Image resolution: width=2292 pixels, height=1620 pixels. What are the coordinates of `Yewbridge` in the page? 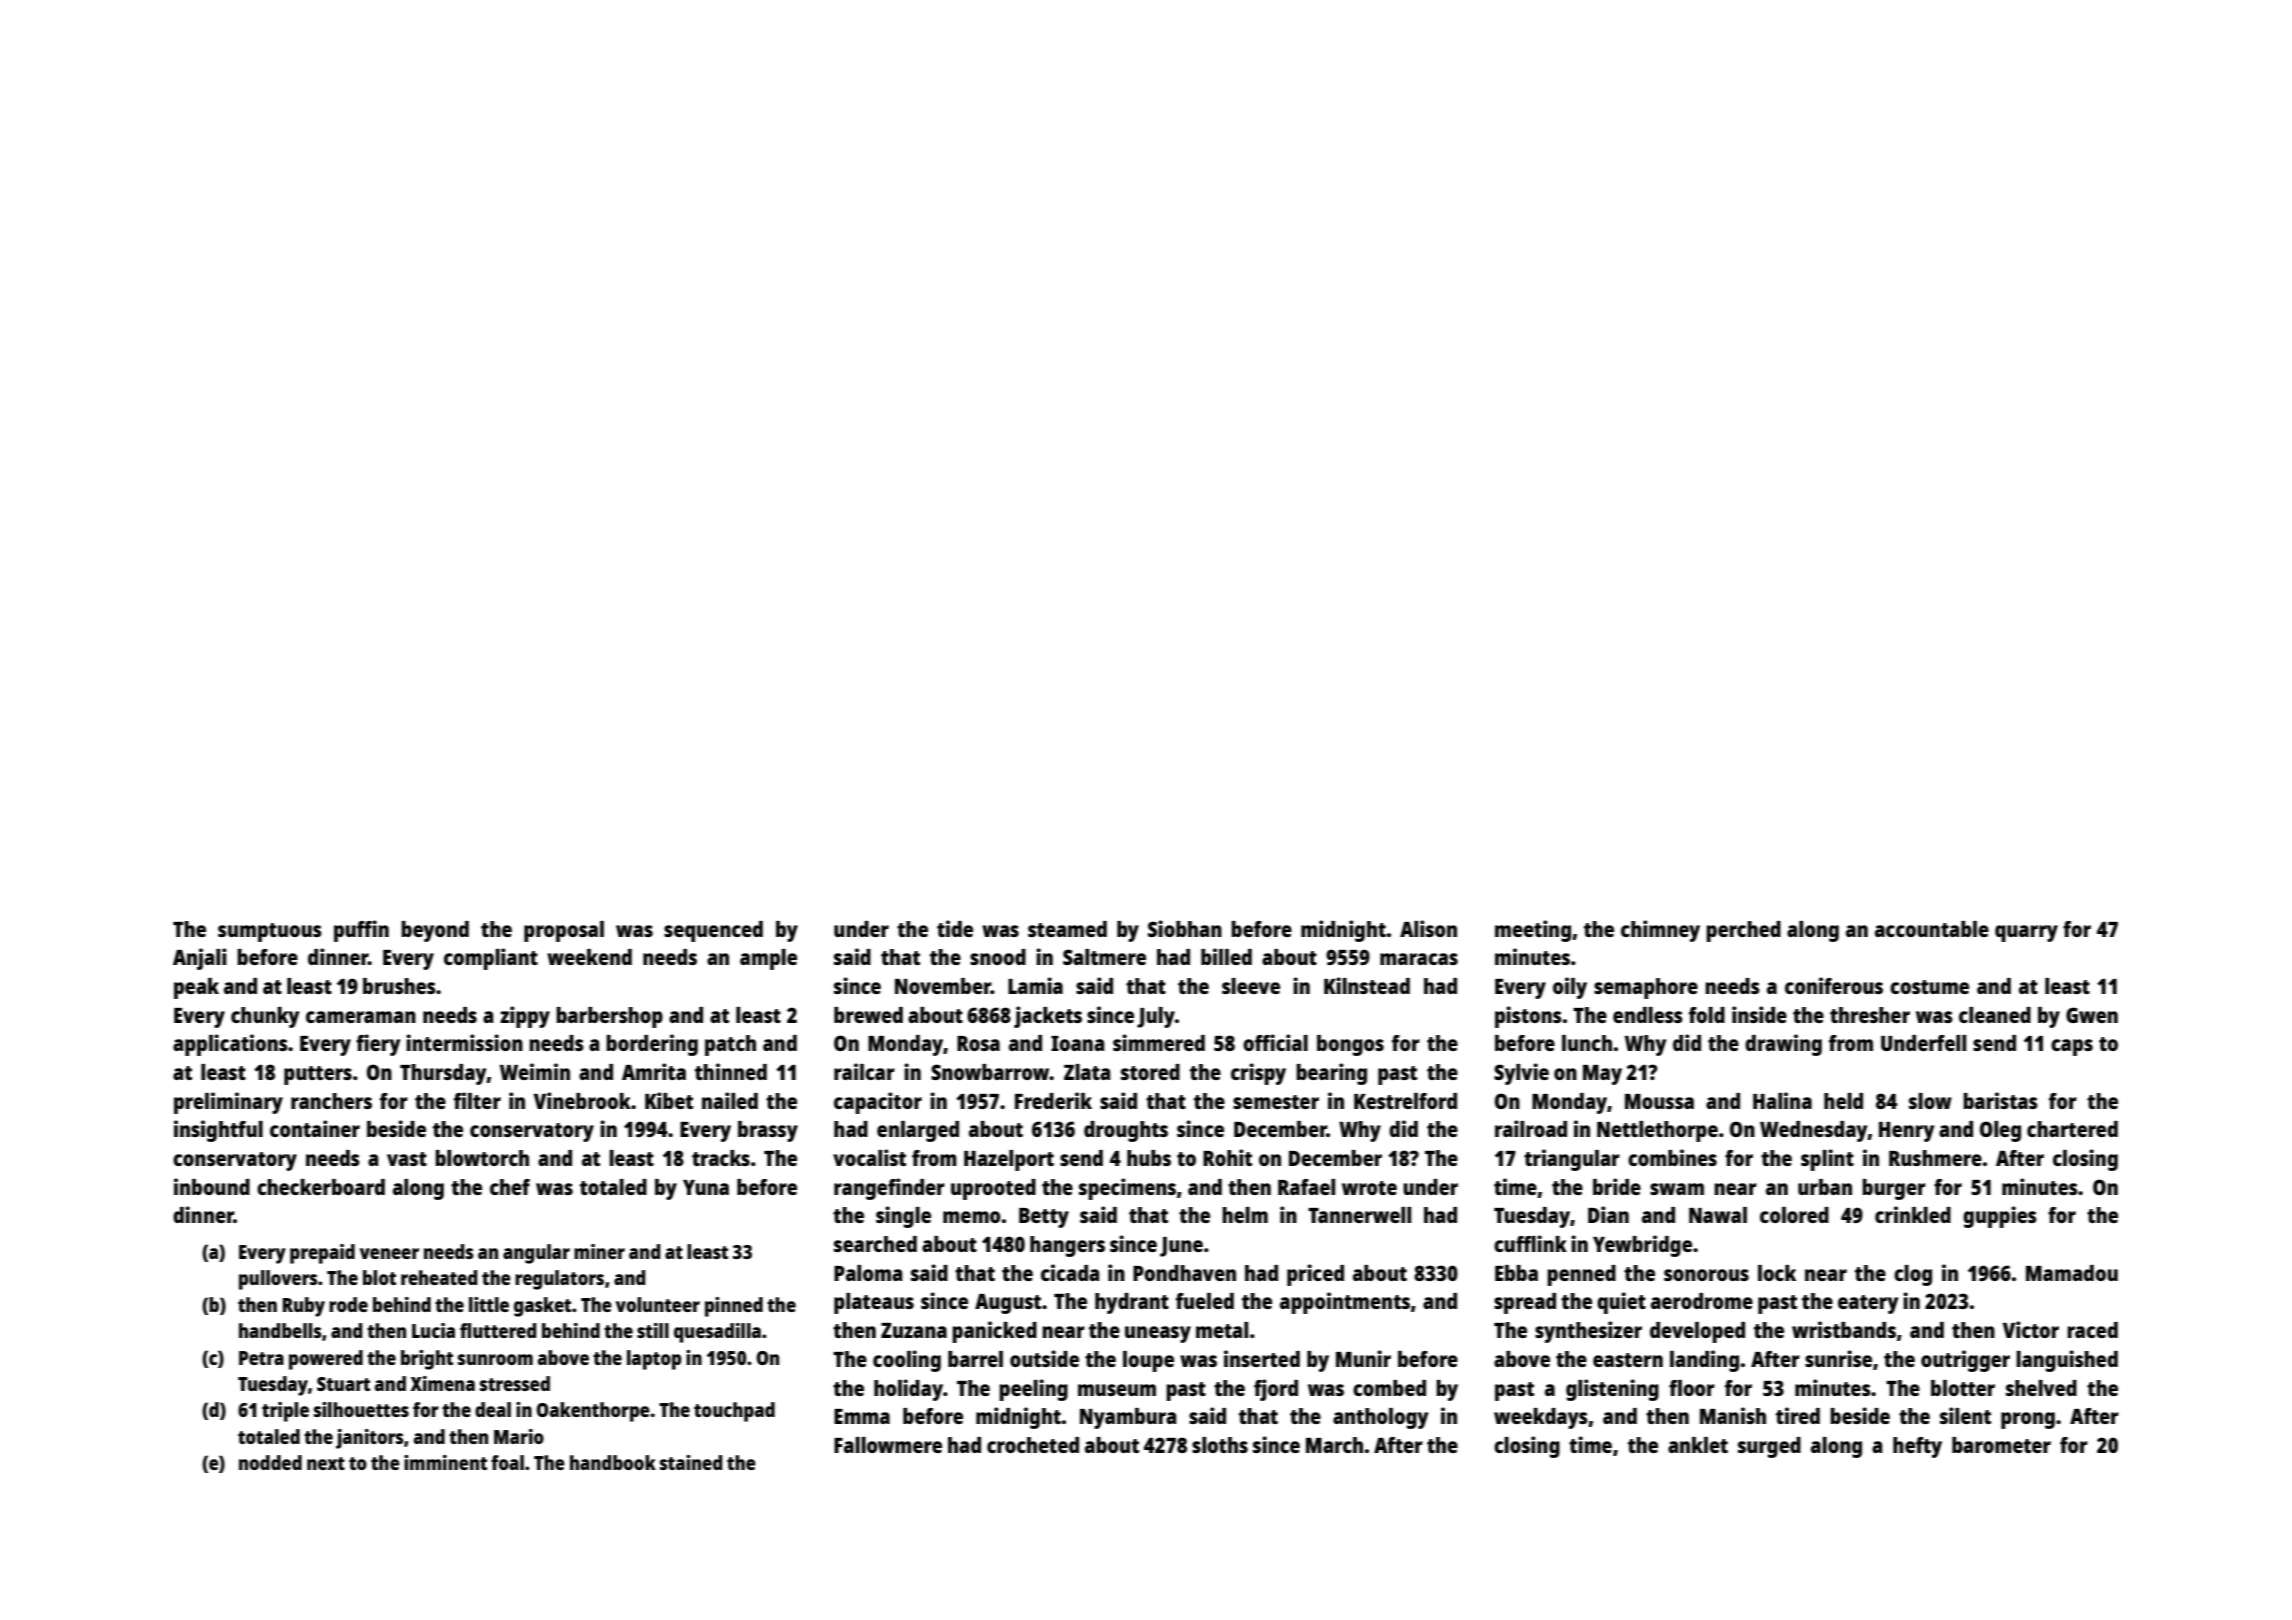 It's located at (1642, 1246).
